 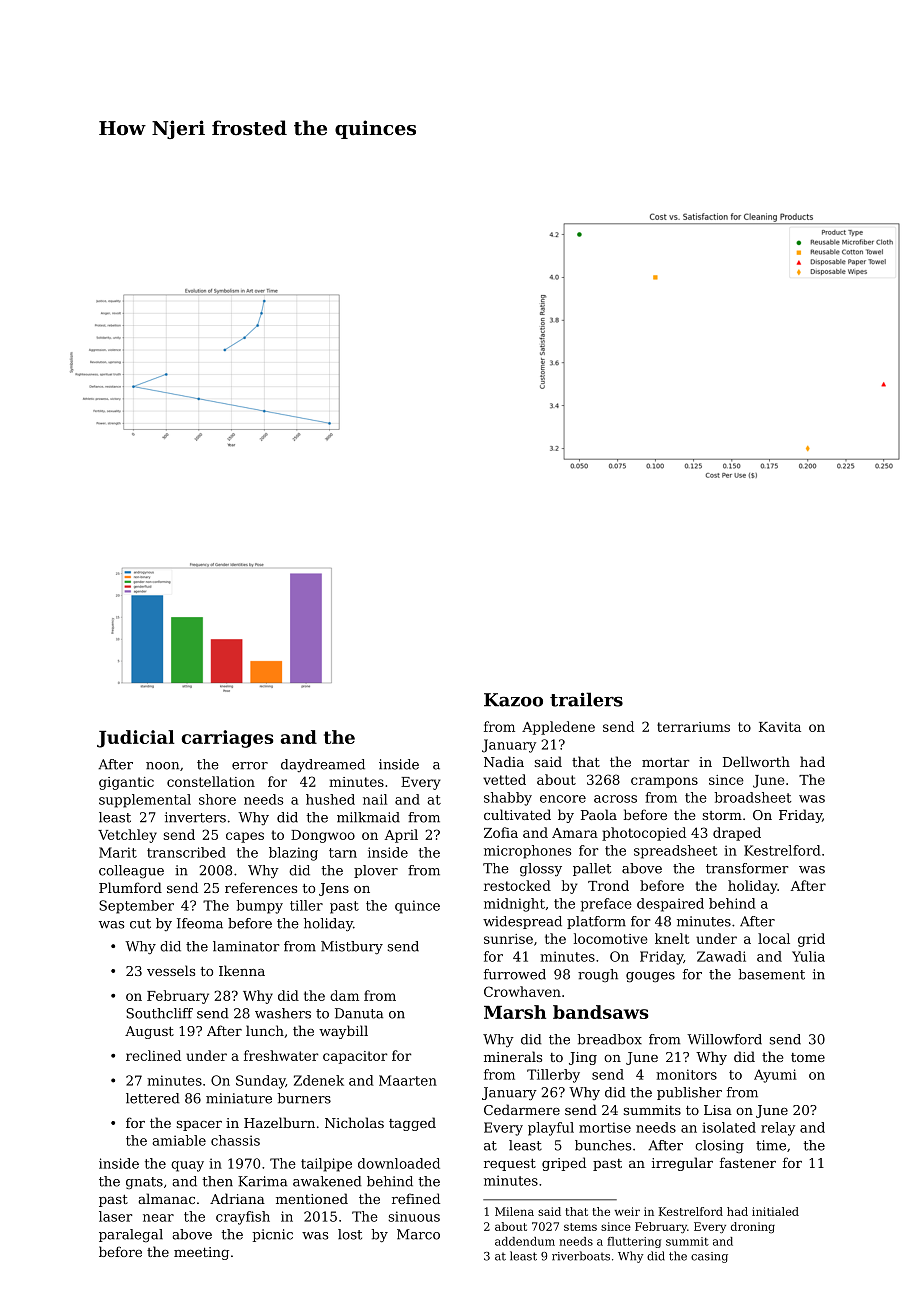 I want to click on Willowford, so click(x=724, y=1039).
